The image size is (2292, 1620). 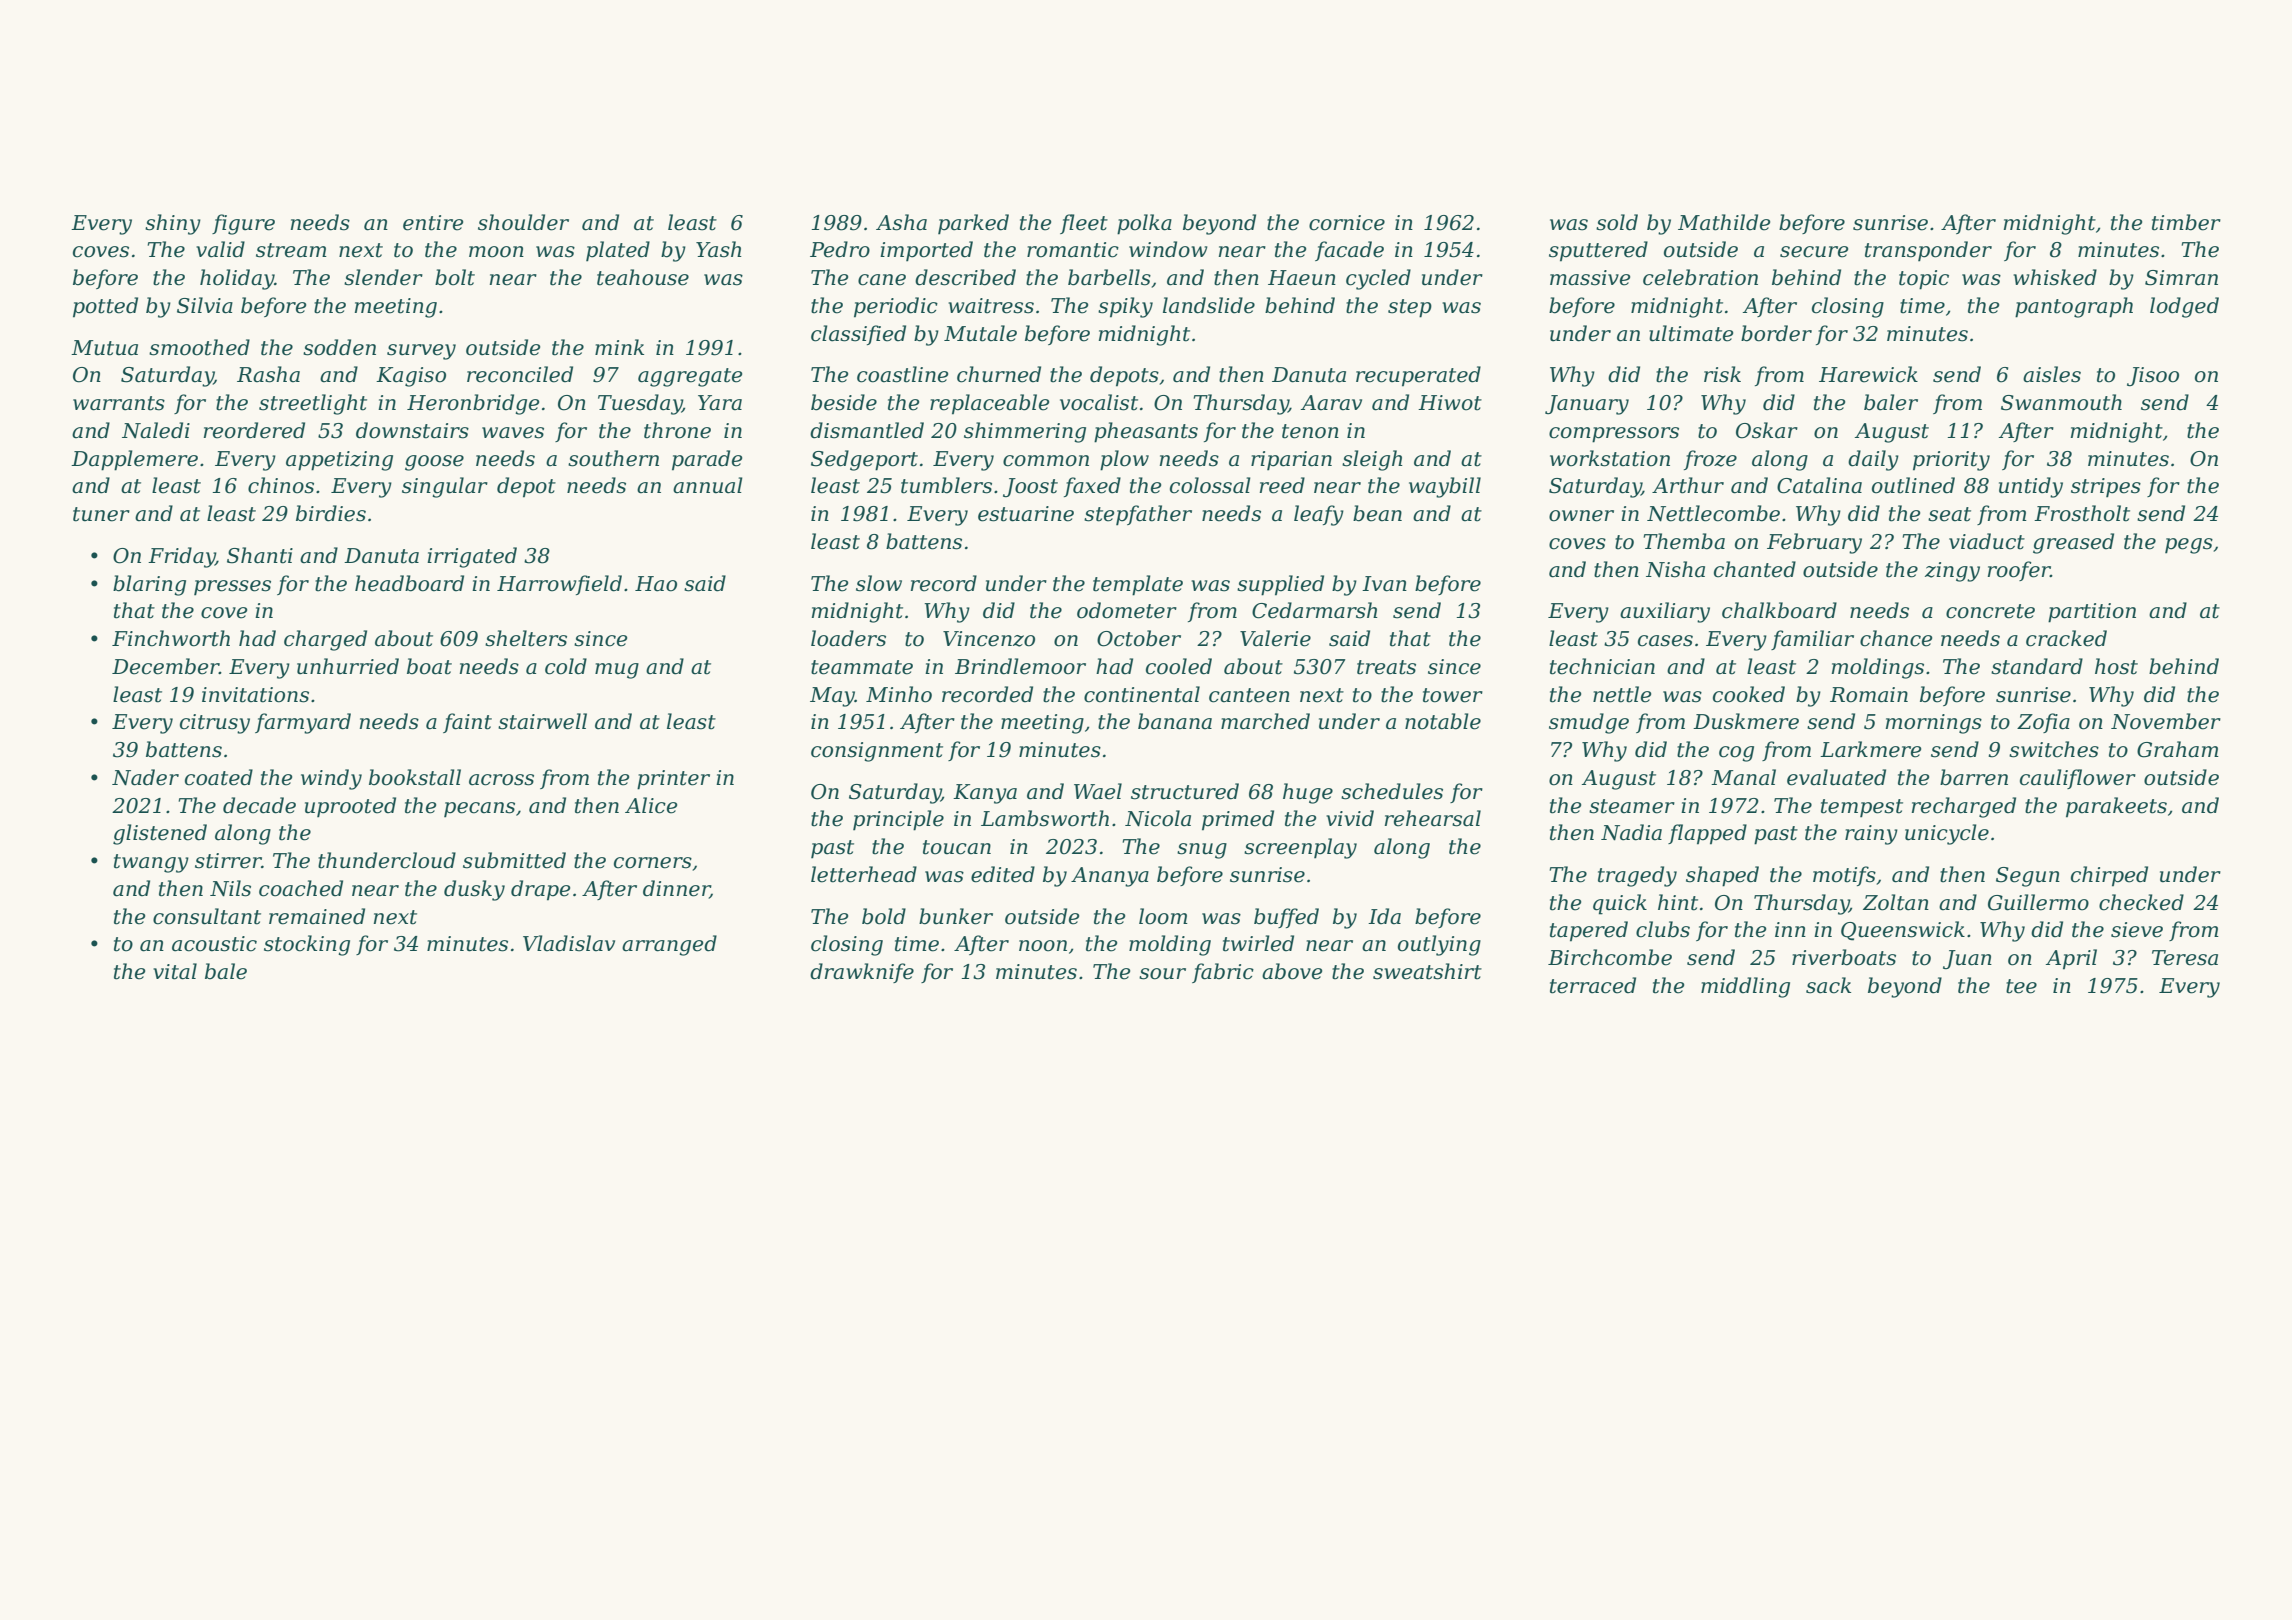 What do you see at coordinates (2178, 749) in the screenshot?
I see `Graham` at bounding box center [2178, 749].
